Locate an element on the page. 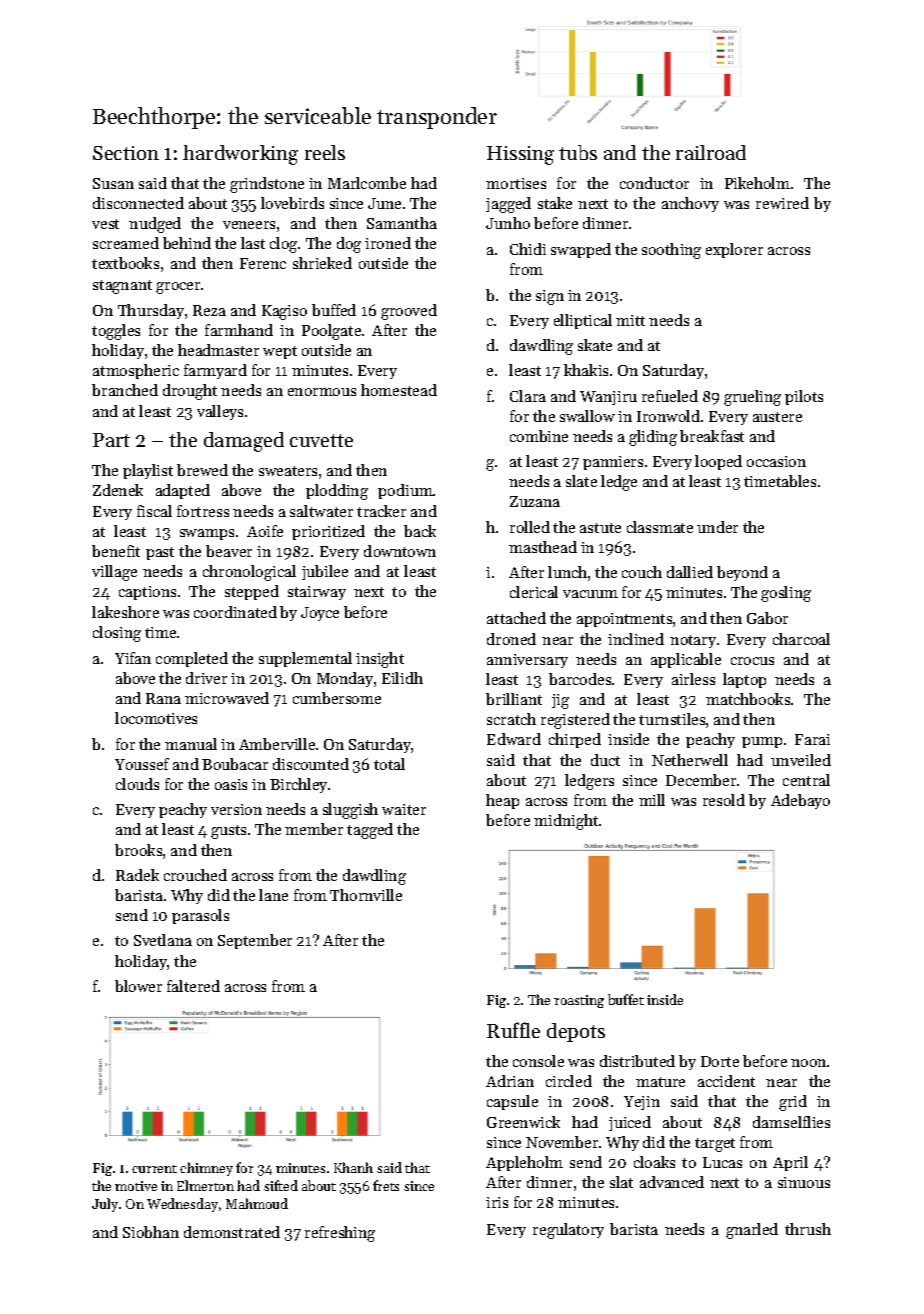 This page has width=924, height=1314. current is located at coordinates (154, 1169).
